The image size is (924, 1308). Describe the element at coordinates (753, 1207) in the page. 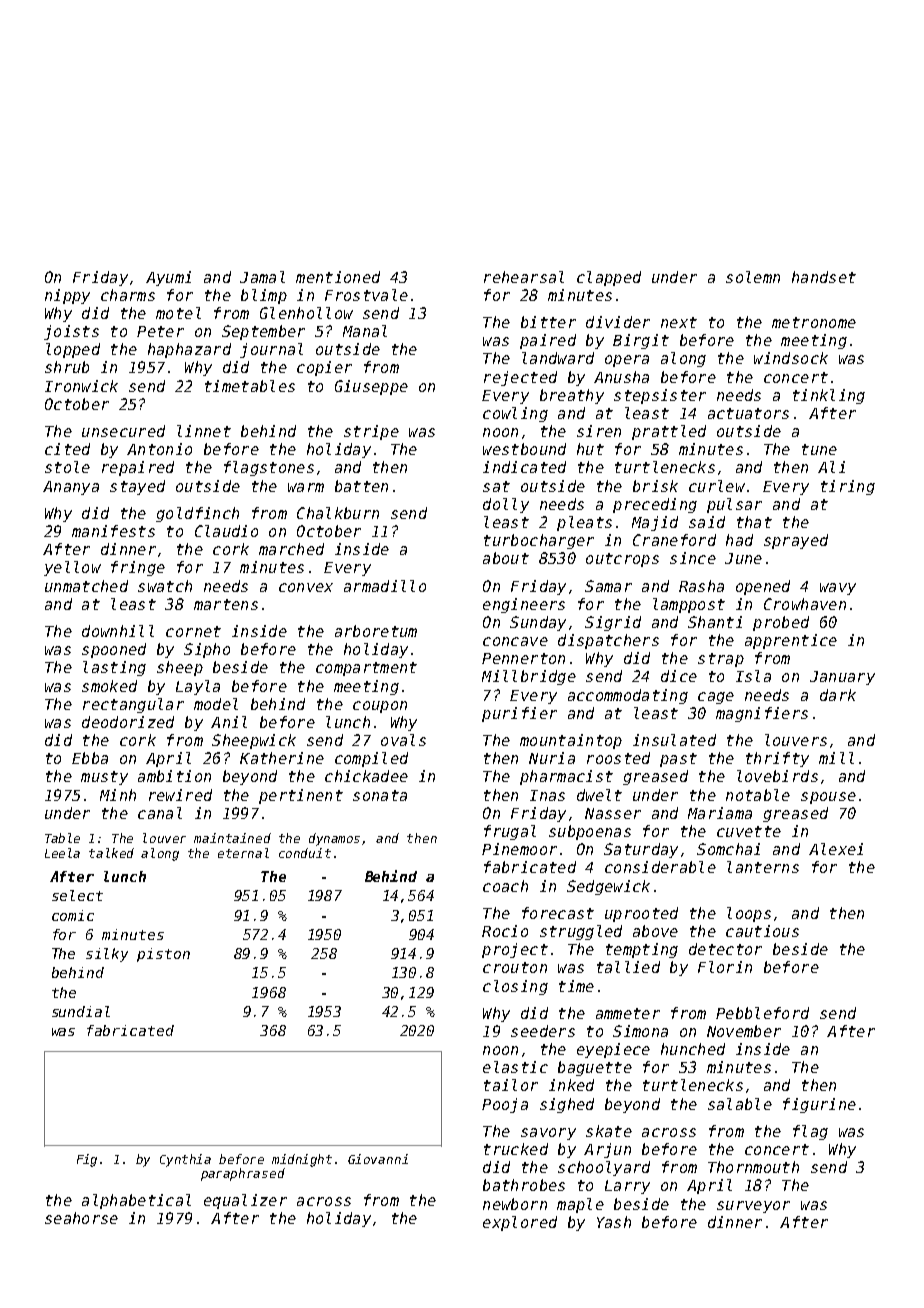

I see `surveyor` at that location.
